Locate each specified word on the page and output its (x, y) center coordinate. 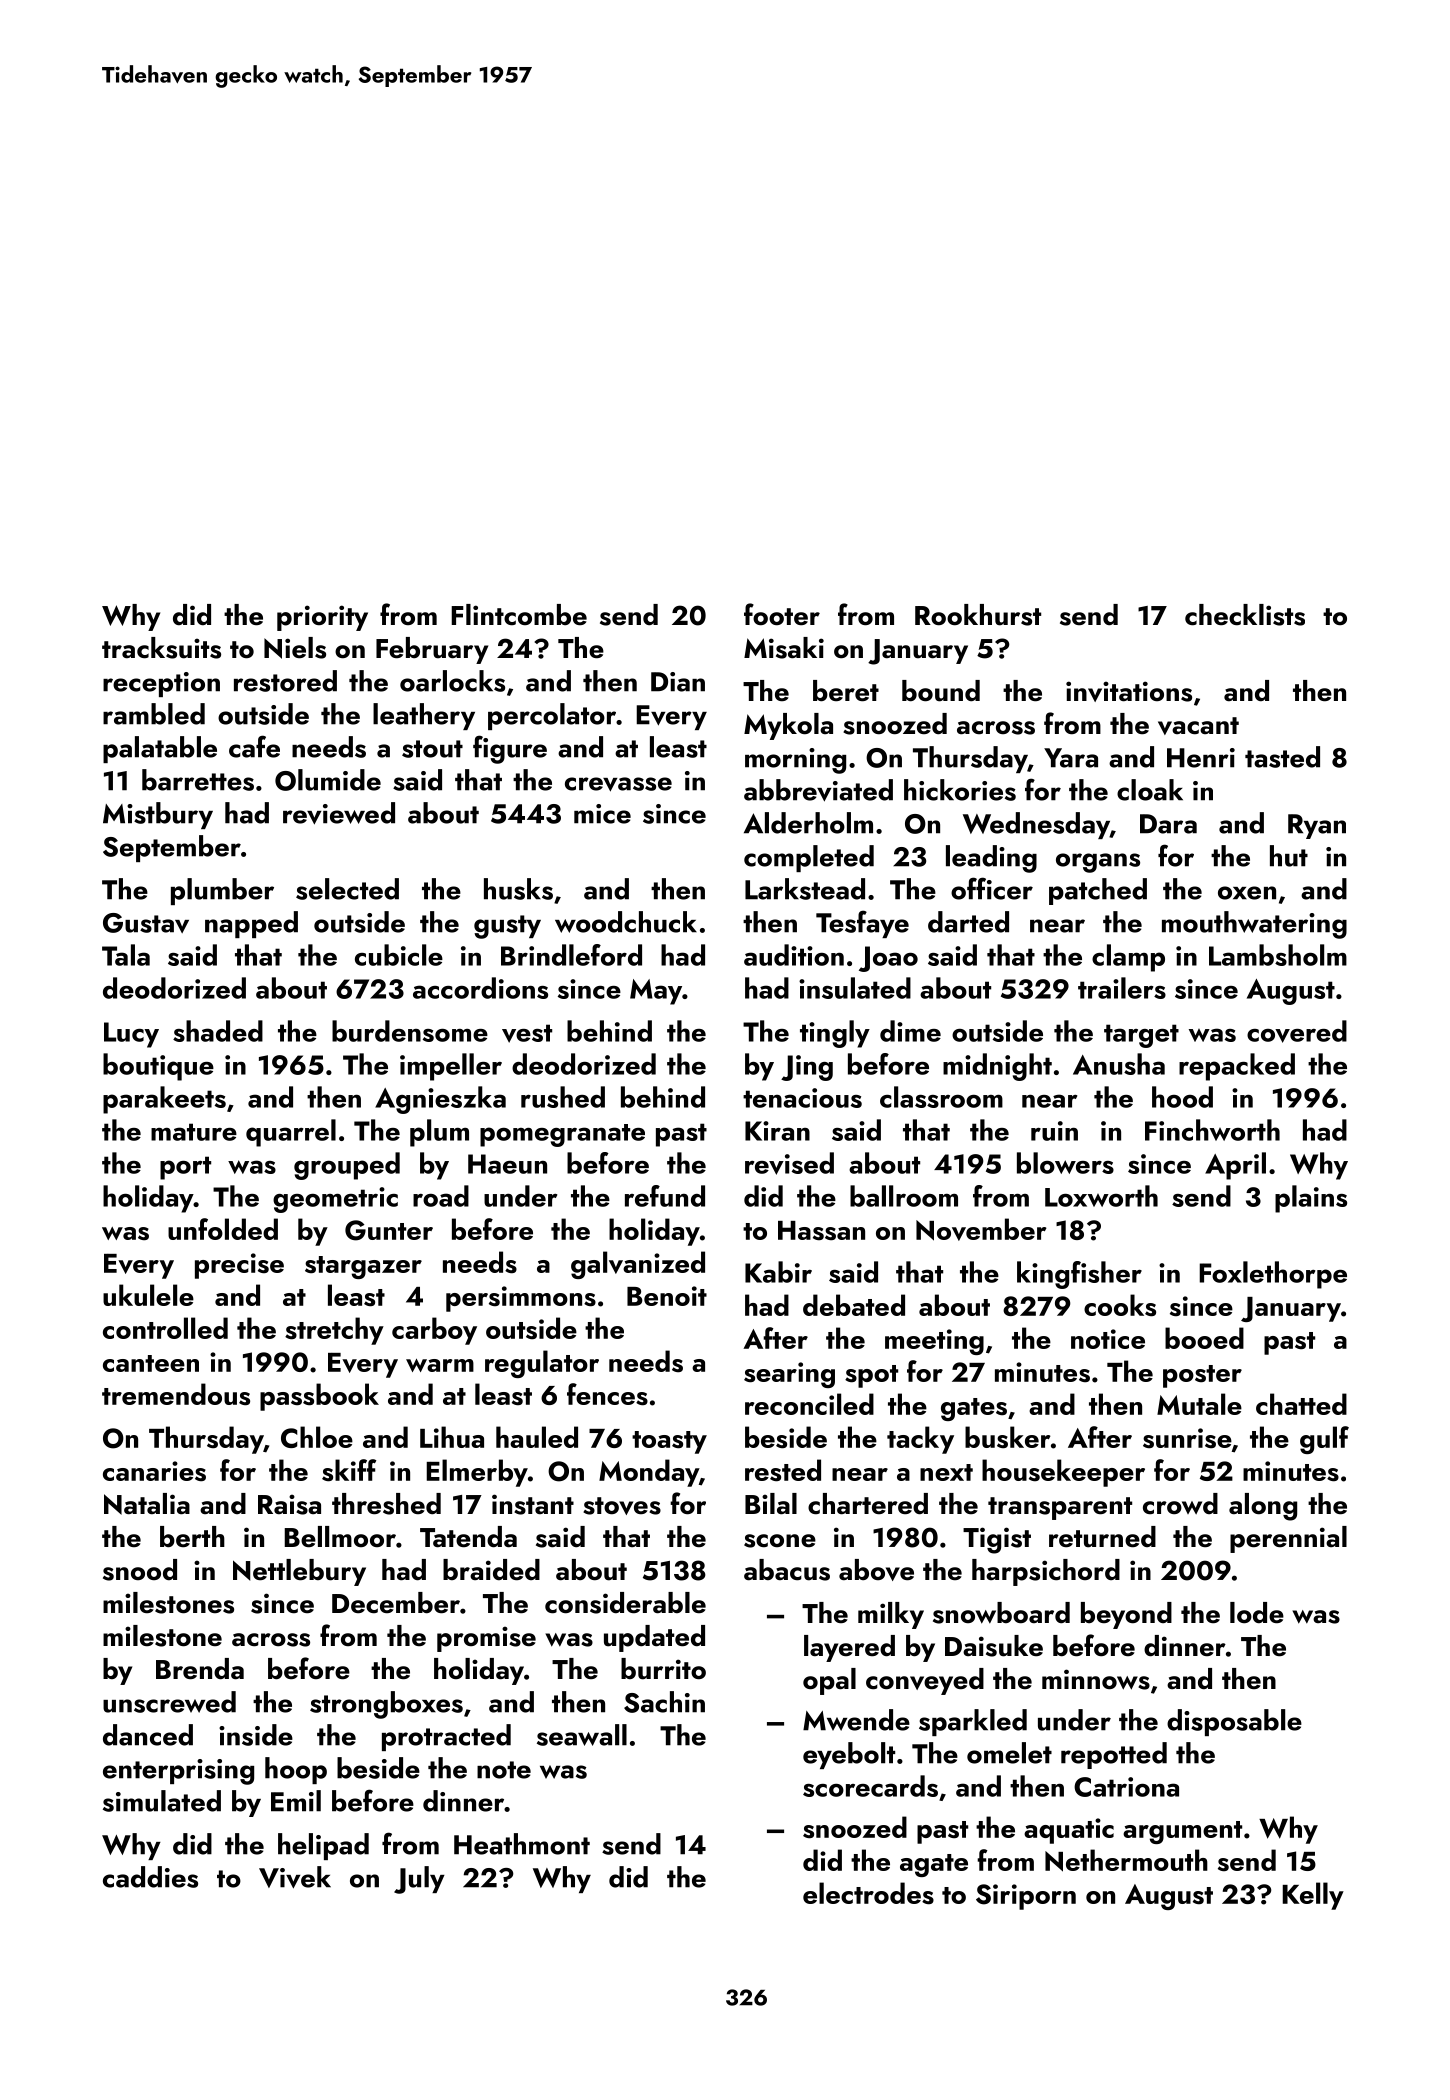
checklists (1245, 615)
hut (1289, 856)
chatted (1301, 1404)
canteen (151, 1363)
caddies (150, 1877)
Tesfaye (862, 924)
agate (934, 1865)
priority (322, 618)
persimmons (521, 1299)
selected (347, 889)
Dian (678, 682)
